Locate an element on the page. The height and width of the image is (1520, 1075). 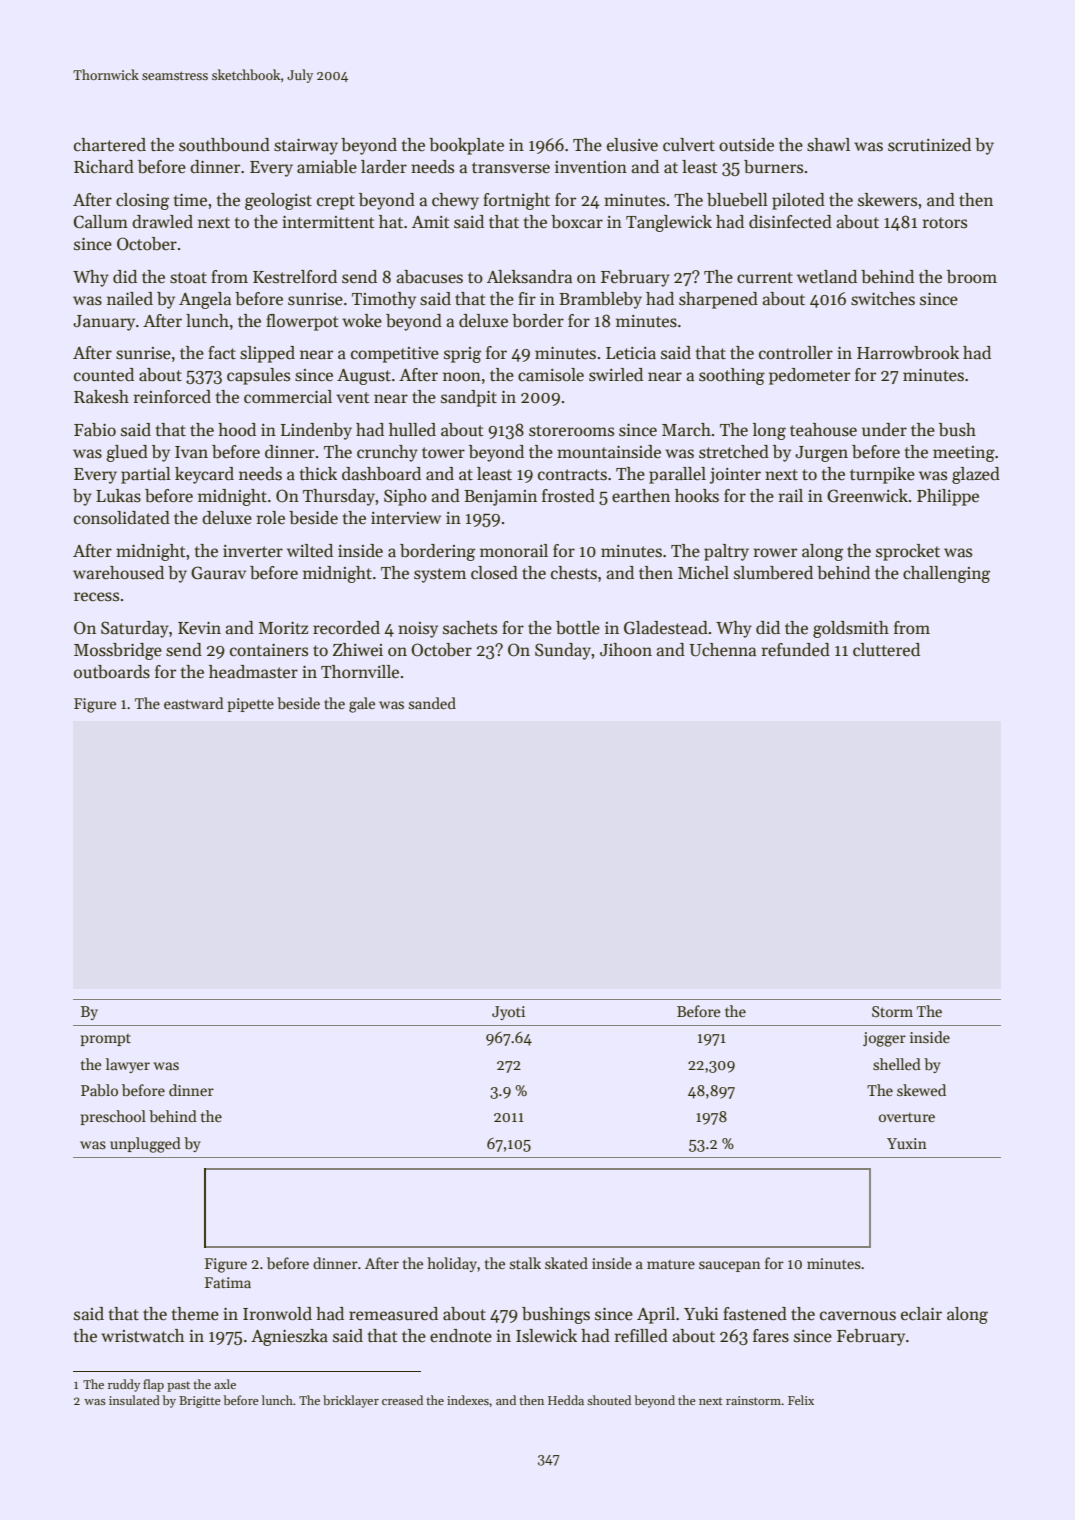
stalk is located at coordinates (525, 1263).
